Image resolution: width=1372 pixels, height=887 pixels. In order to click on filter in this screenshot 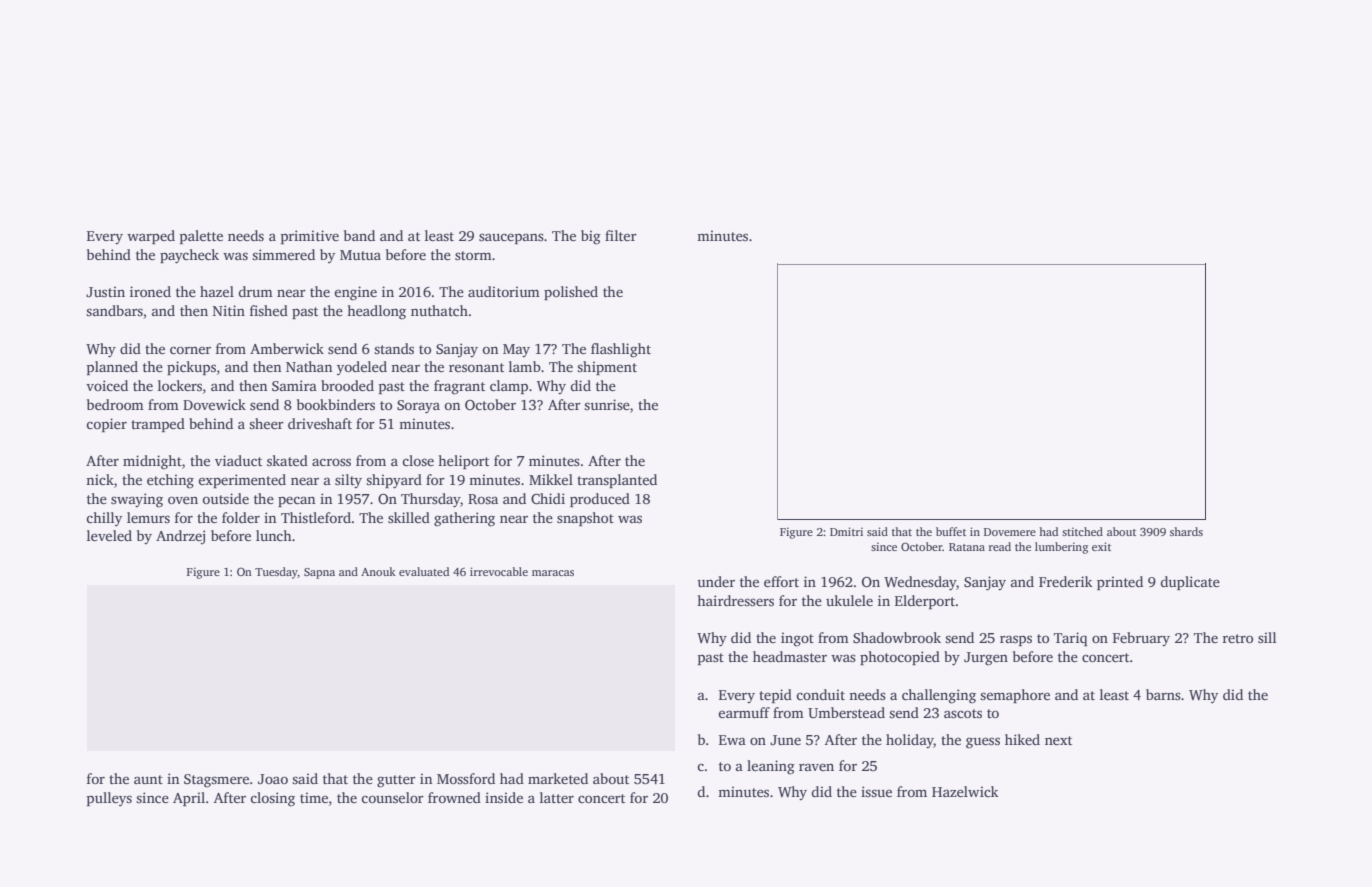, I will do `click(621, 235)`.
